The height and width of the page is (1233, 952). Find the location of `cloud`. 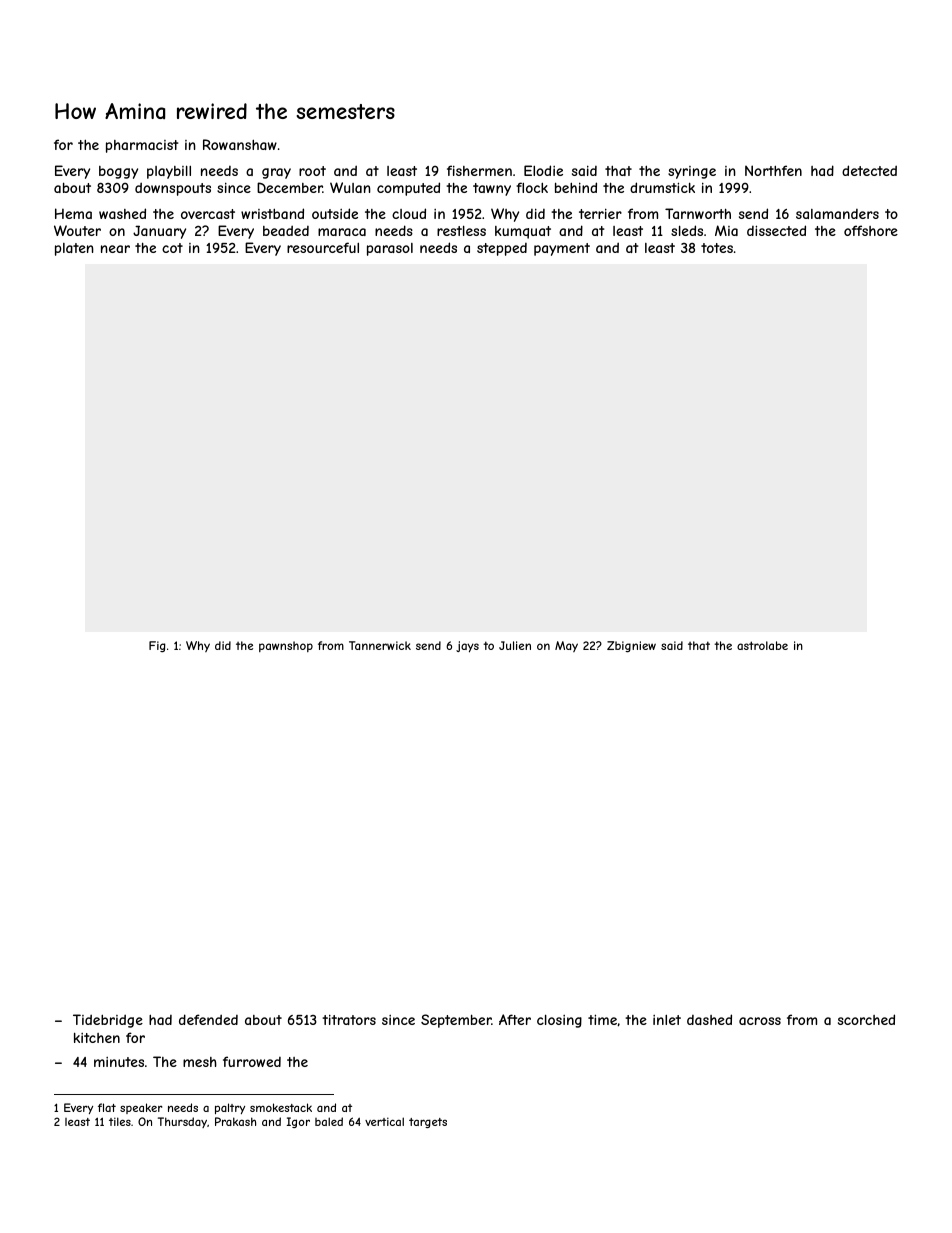

cloud is located at coordinates (409, 213).
